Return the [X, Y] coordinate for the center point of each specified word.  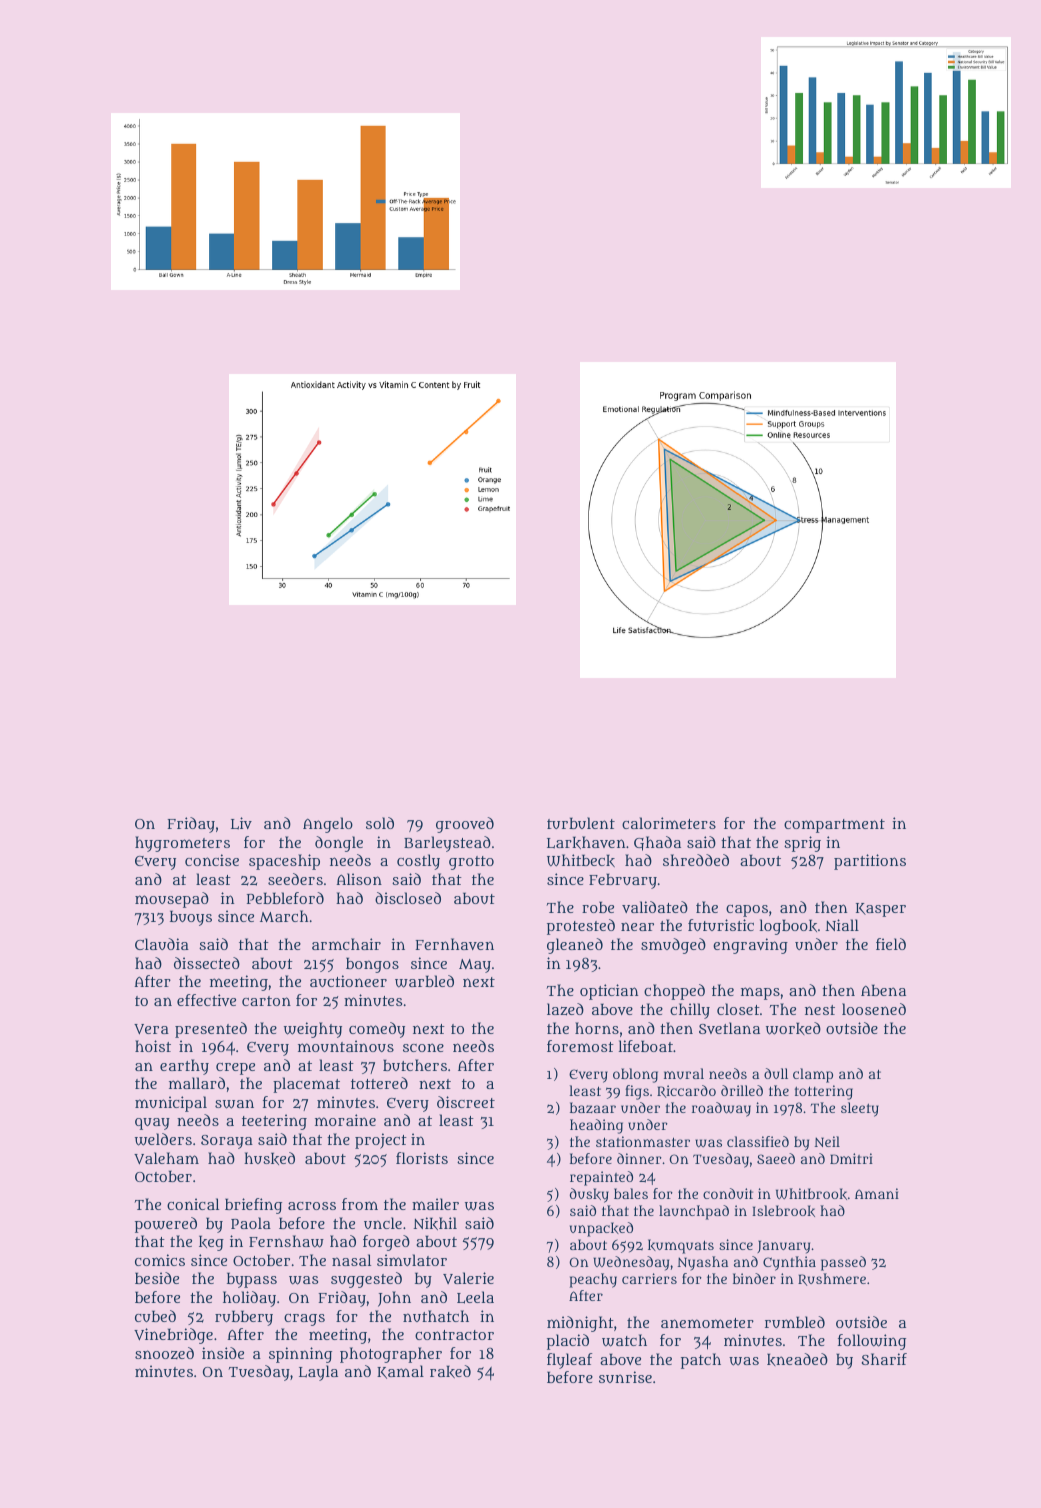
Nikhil [435, 1223]
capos [747, 911]
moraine [345, 1120]
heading [596, 1126]
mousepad [172, 900]
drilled [742, 1090]
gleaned [575, 946]
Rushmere [832, 1279]
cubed [155, 1316]
